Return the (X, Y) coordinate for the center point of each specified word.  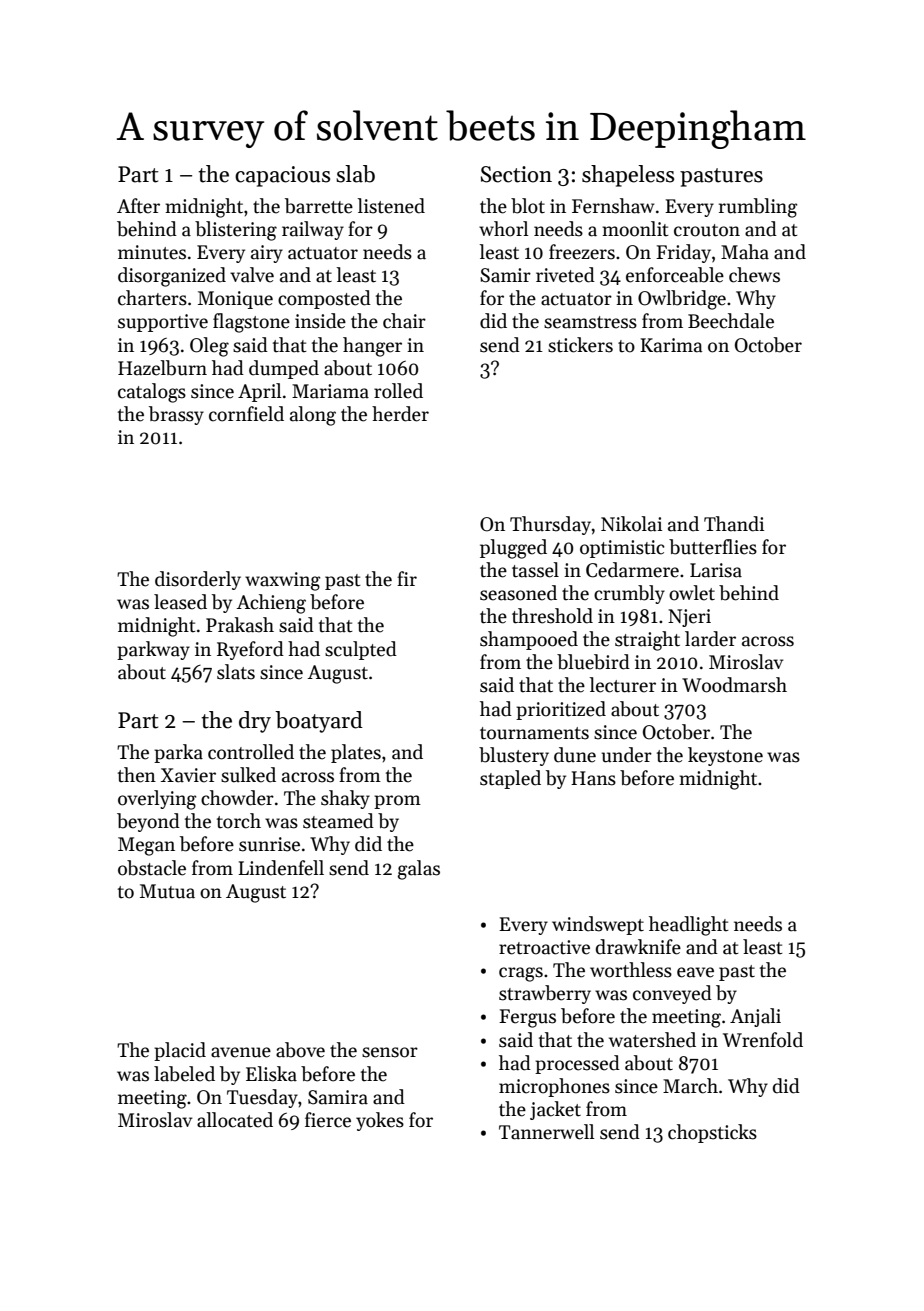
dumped (284, 369)
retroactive (544, 947)
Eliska (271, 1074)
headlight (689, 926)
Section (516, 174)
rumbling (758, 208)
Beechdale (731, 321)
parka (178, 753)
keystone (725, 756)
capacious (282, 176)
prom (397, 802)
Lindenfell (281, 868)
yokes (380, 1121)
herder (400, 414)
